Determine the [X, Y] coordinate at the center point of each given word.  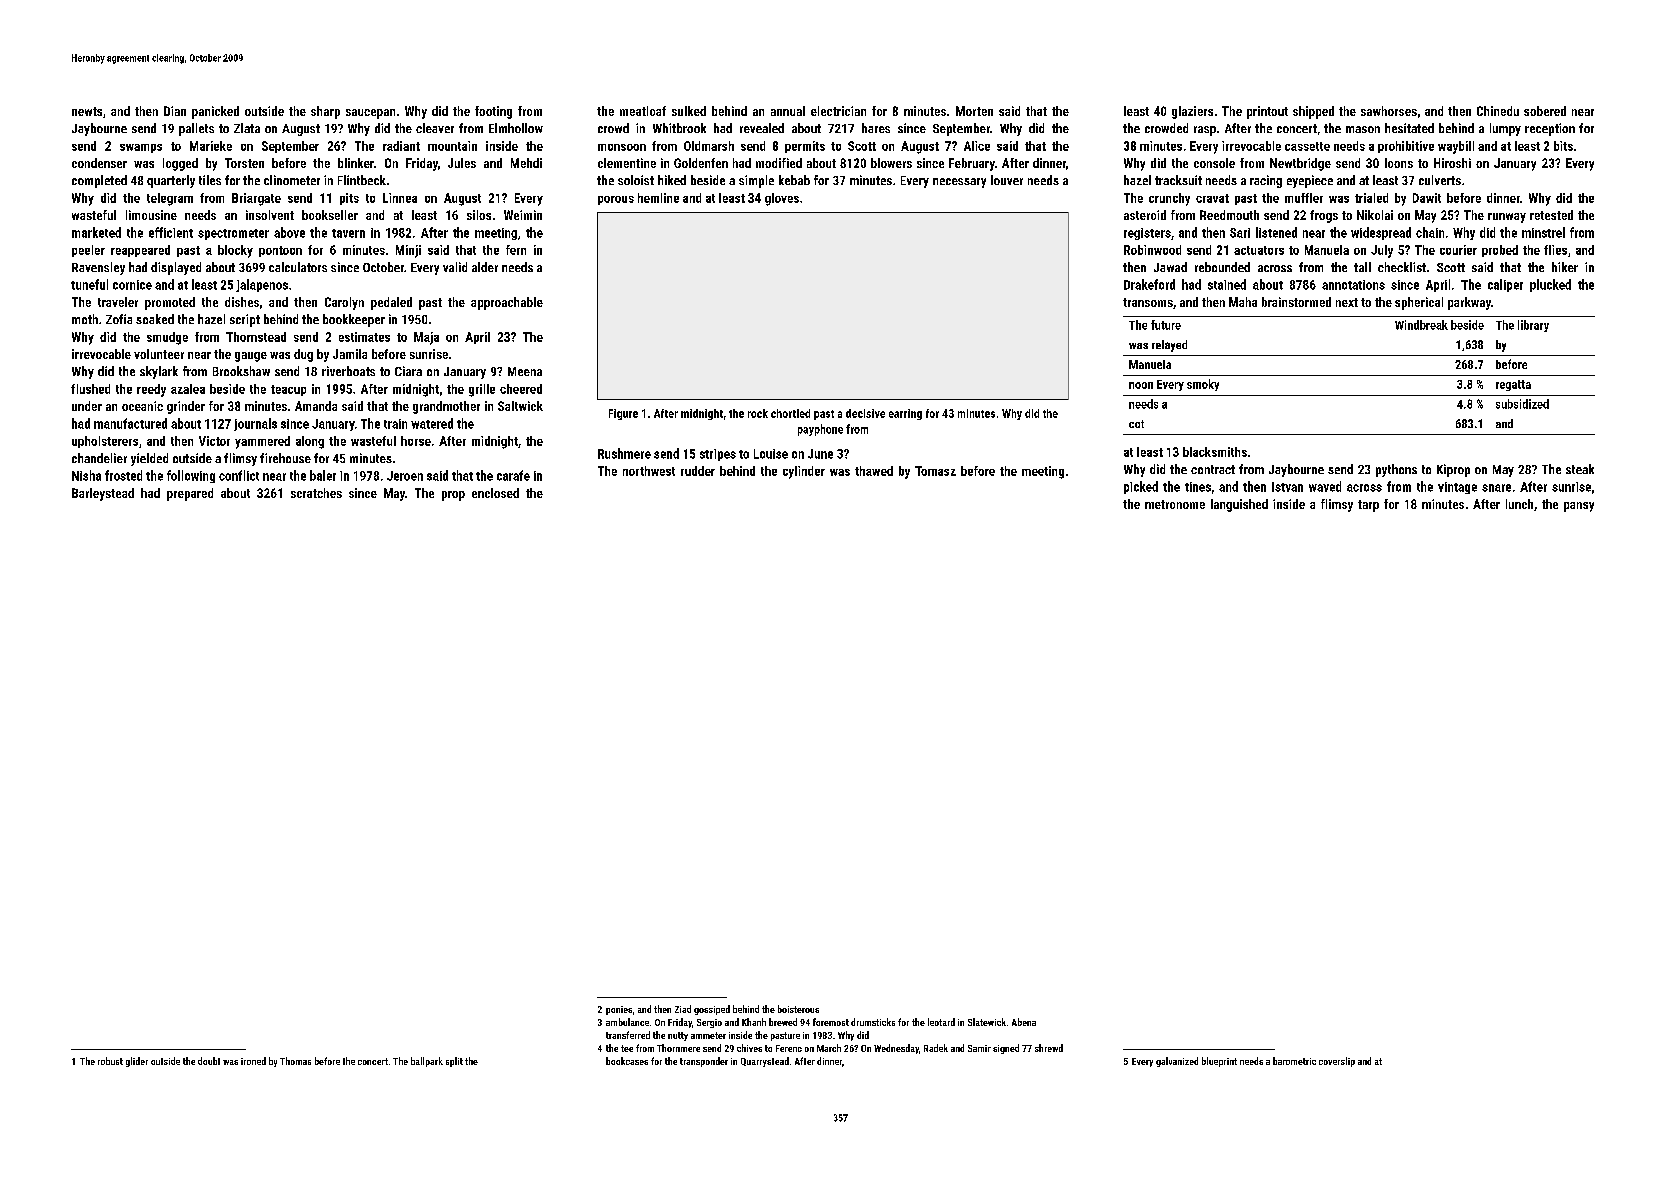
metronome [1175, 504]
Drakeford [1149, 284]
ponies [619, 1010]
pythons [1396, 470]
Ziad [683, 1009]
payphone [820, 430]
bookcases [627, 1061]
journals [255, 424]
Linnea [400, 198]
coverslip [1337, 1062]
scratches [316, 493]
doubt [209, 1061]
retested [1551, 215]
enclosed [495, 493]
